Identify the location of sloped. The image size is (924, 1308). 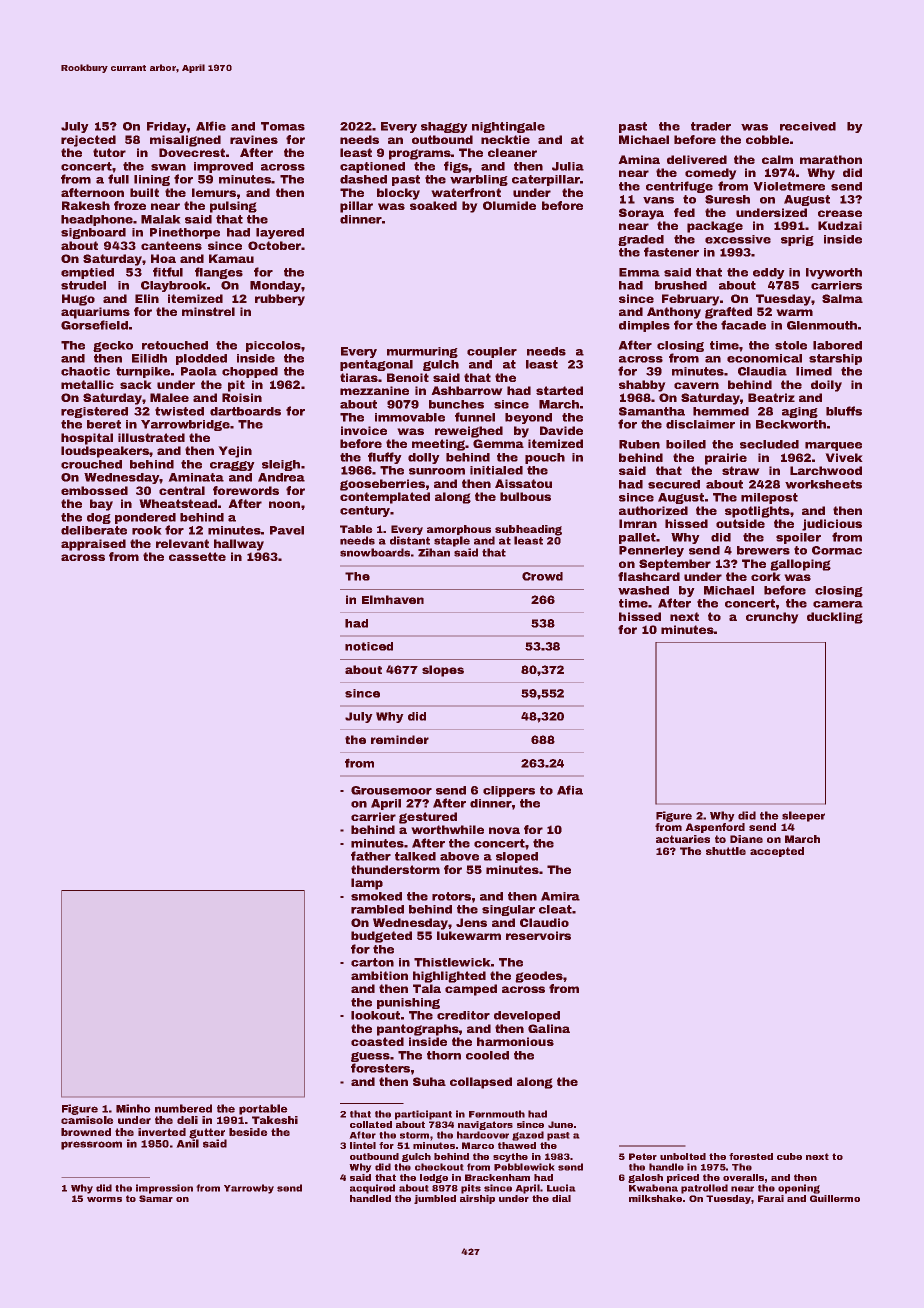
(517, 857).
